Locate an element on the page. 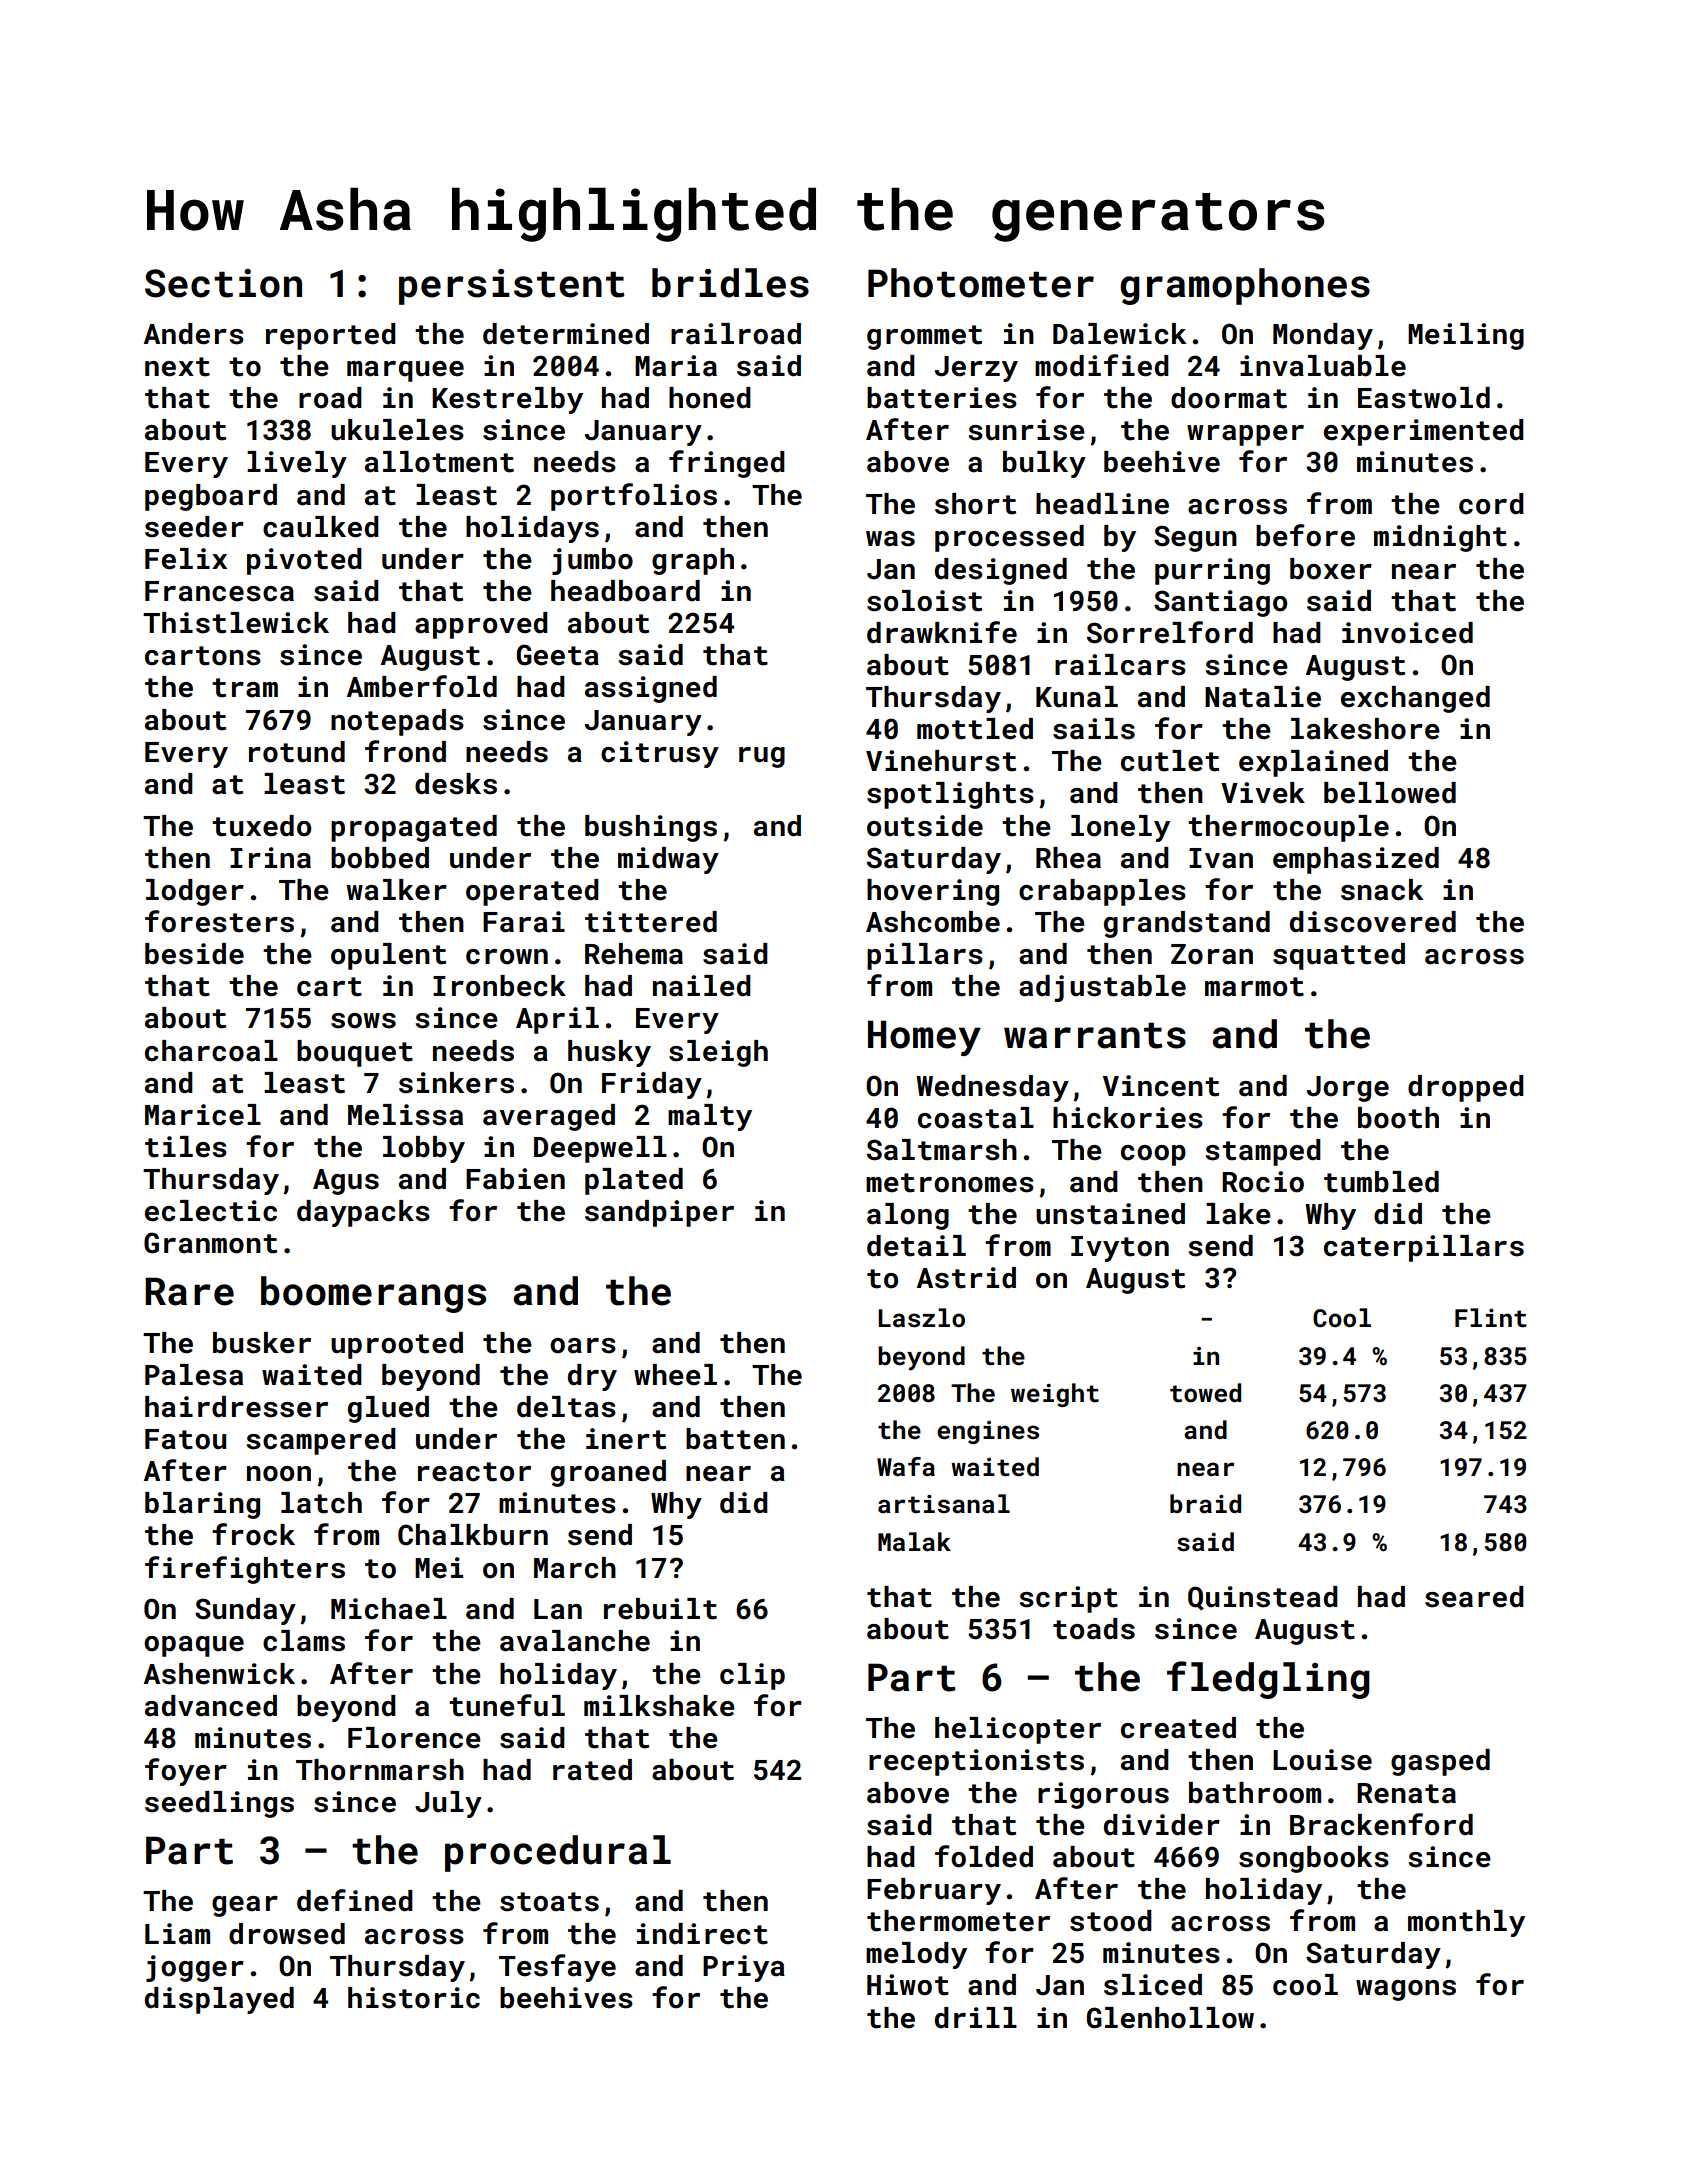 Image resolution: width=1683 pixels, height=2178 pixels. blaring is located at coordinates (202, 1505).
